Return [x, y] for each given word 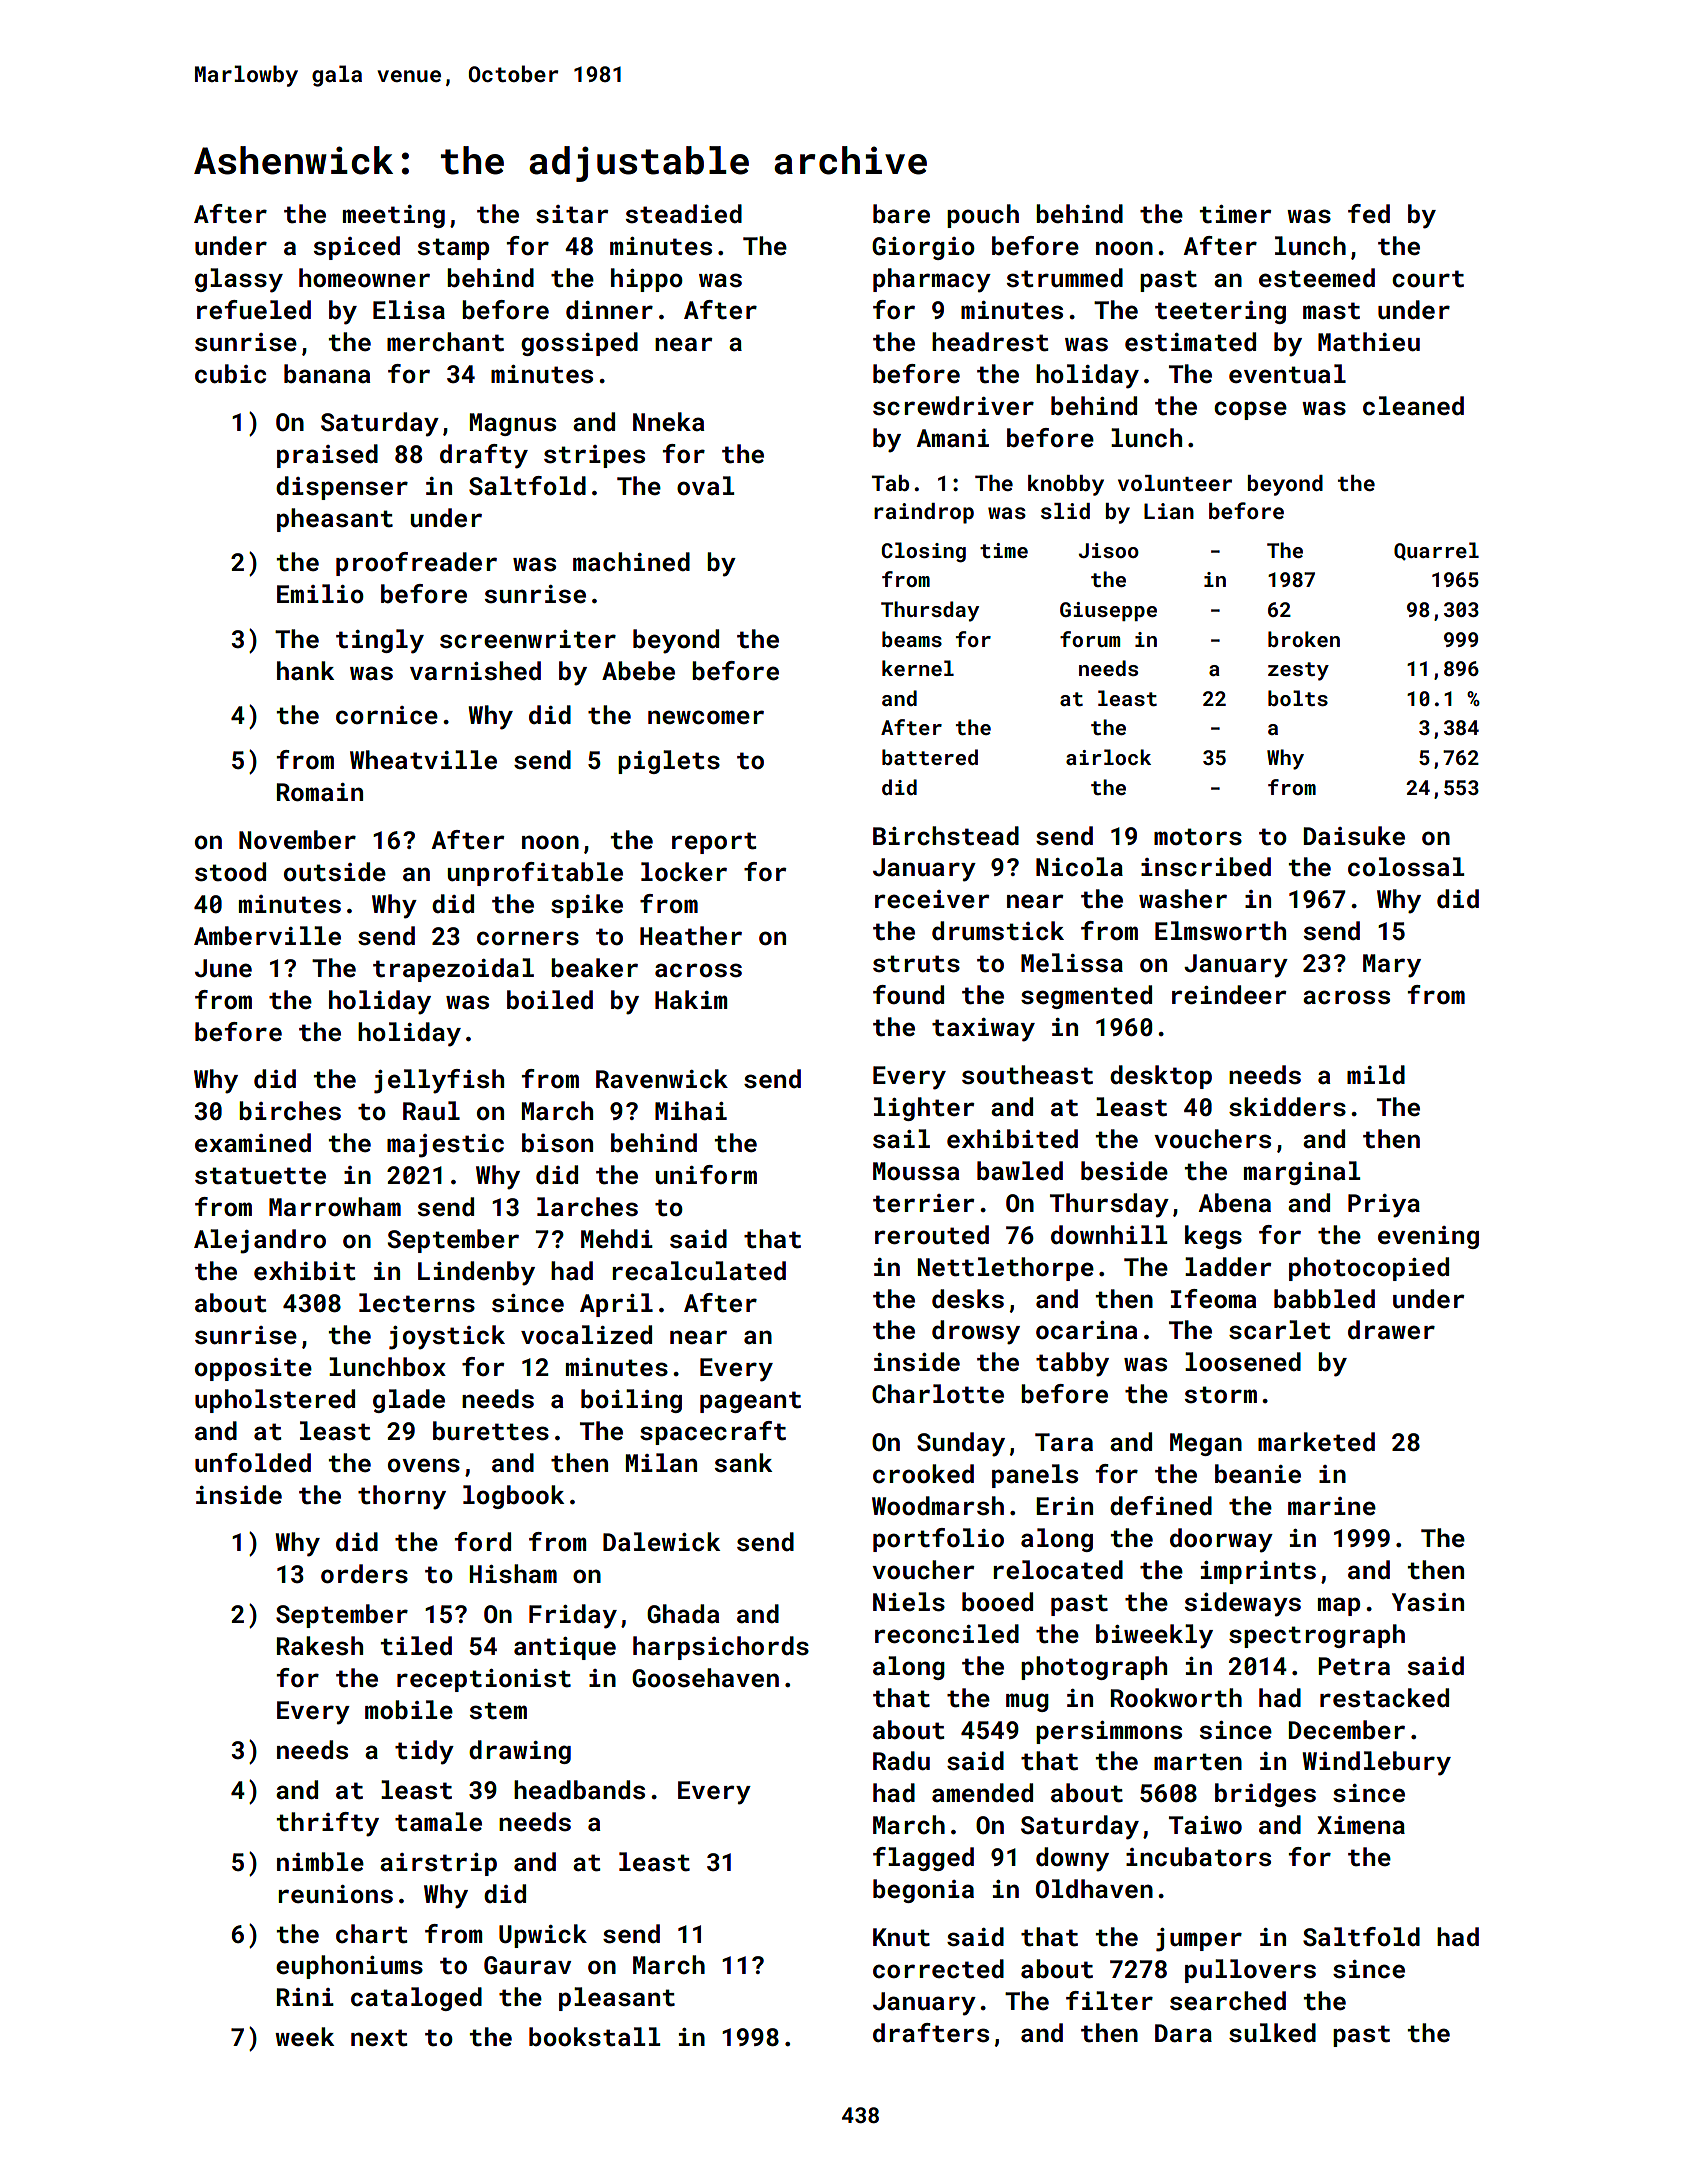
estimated [1190, 342]
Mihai [691, 1110]
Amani [953, 438]
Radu [901, 1760]
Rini [305, 1997]
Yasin [1428, 1602]
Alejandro [260, 1241]
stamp [453, 249]
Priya [1384, 1206]
